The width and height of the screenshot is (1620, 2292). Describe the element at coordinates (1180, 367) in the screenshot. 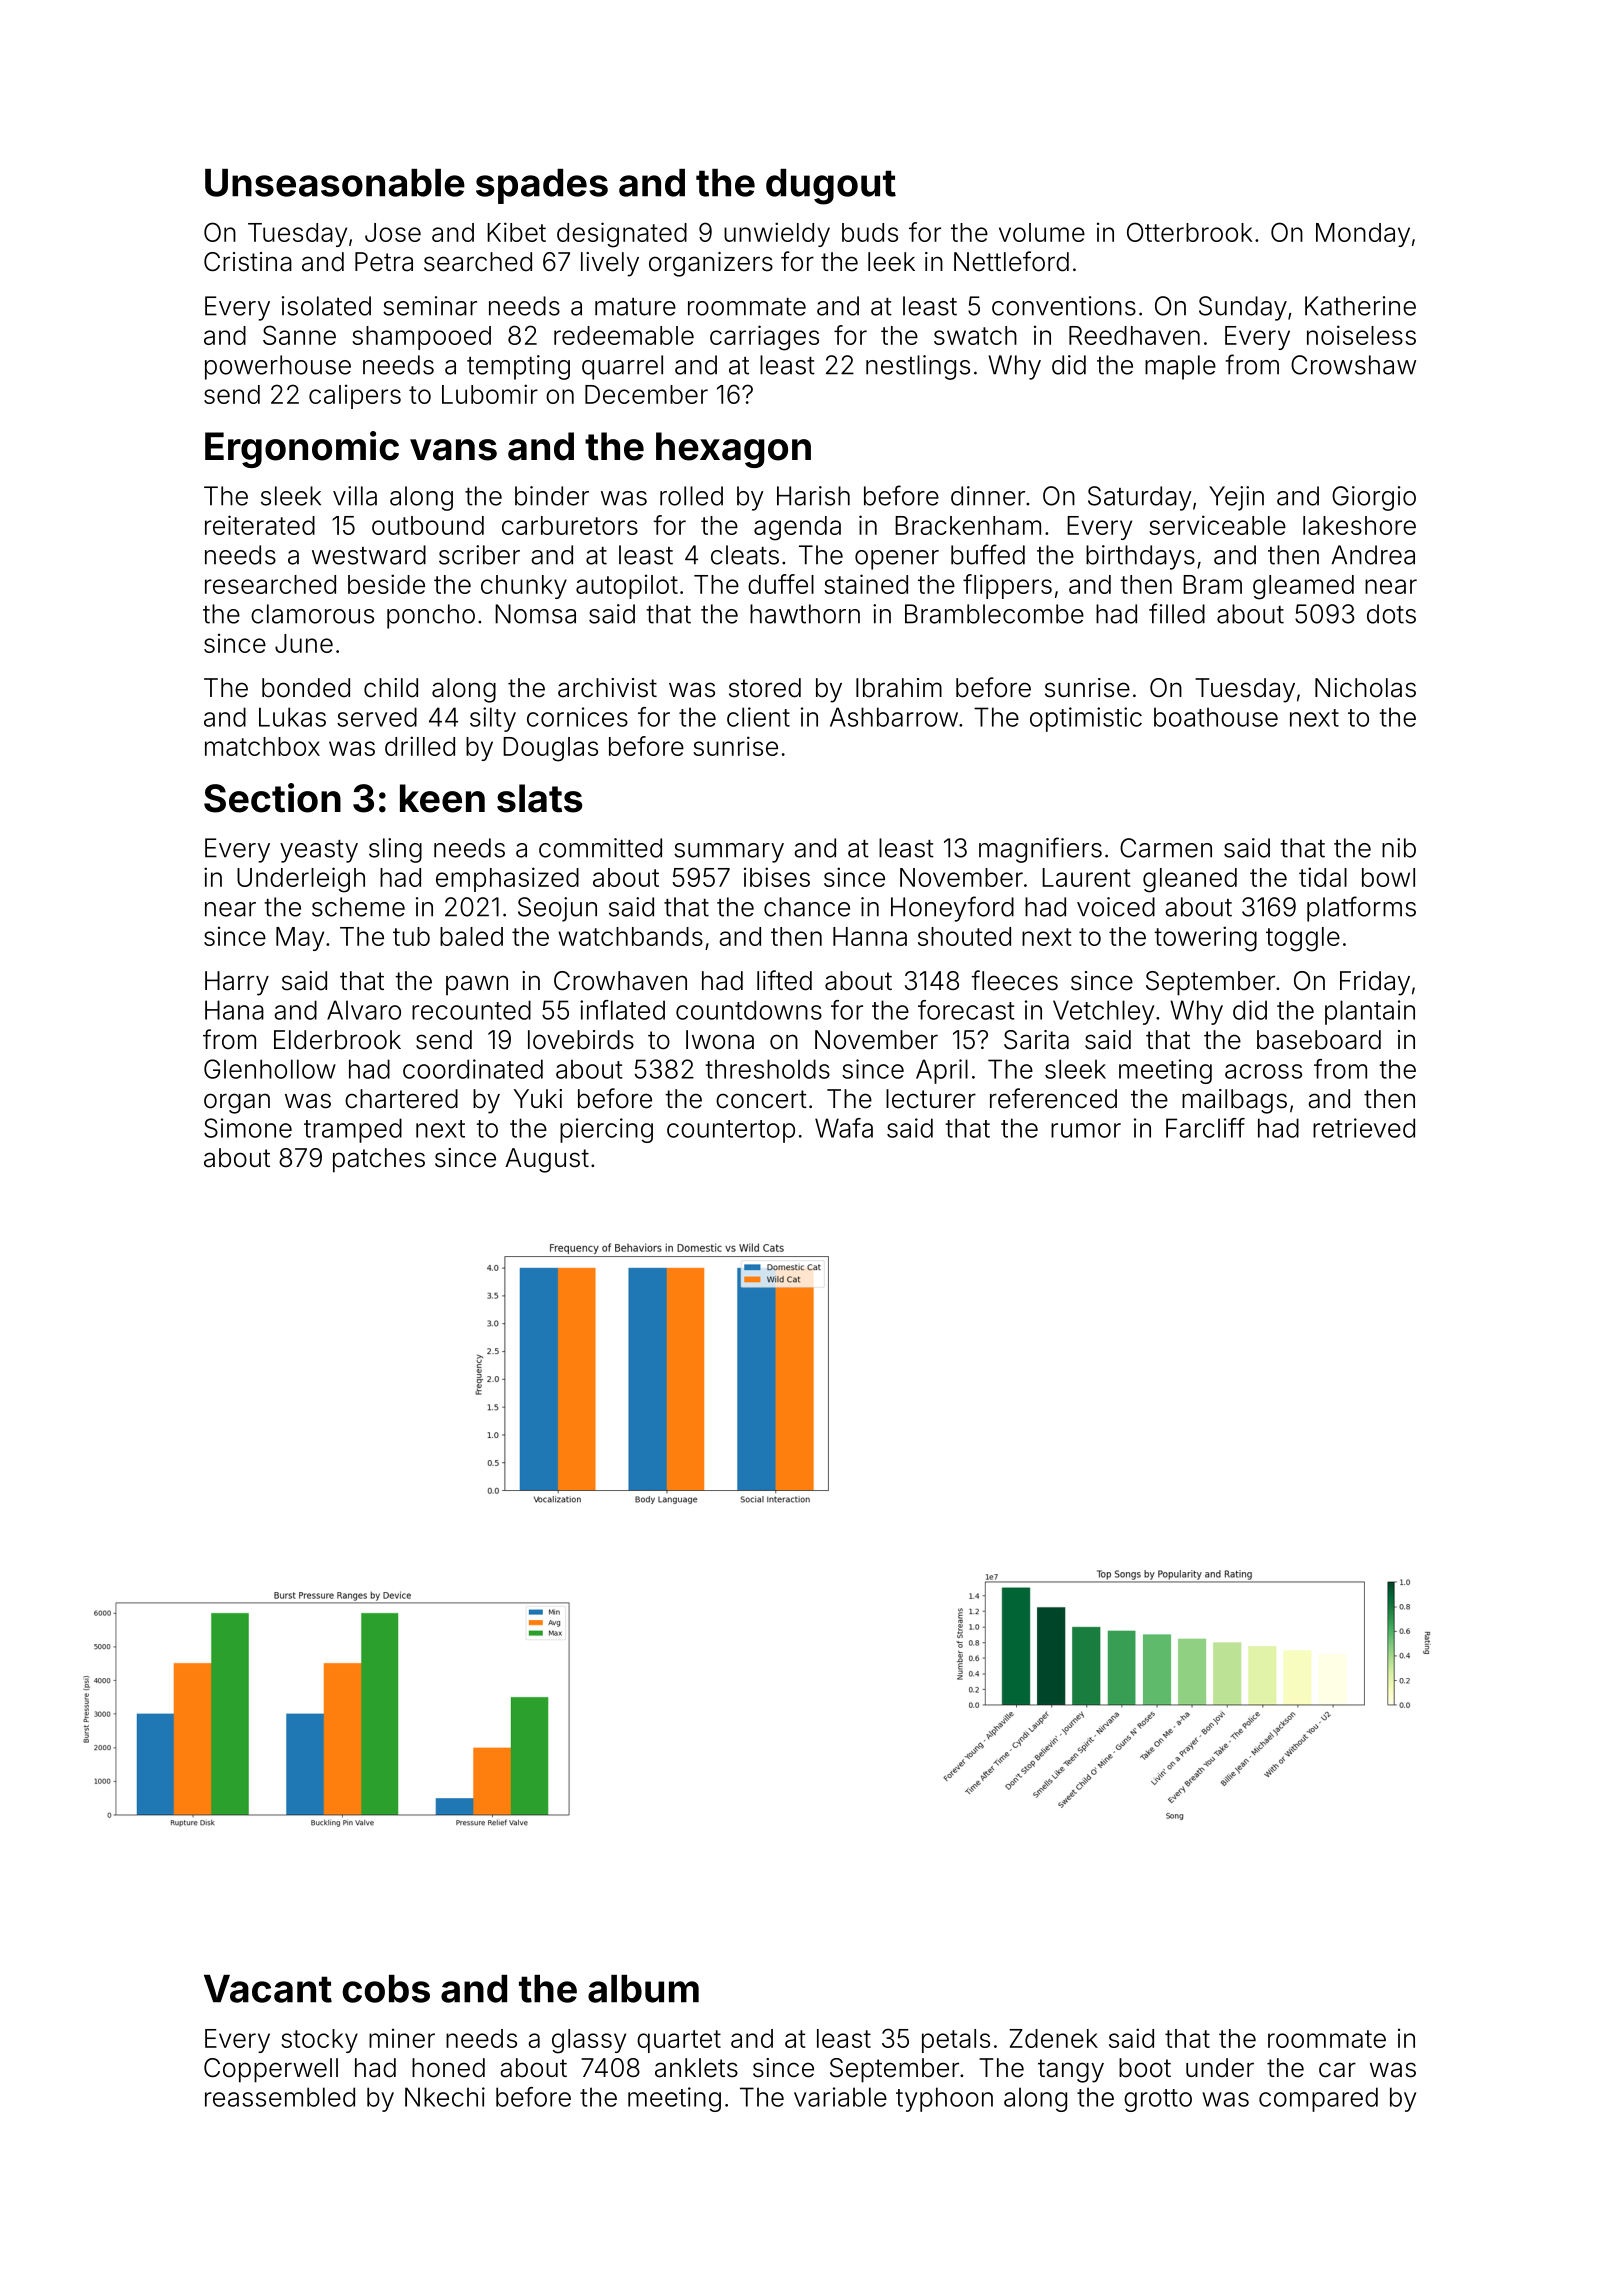

I see `maple` at that location.
